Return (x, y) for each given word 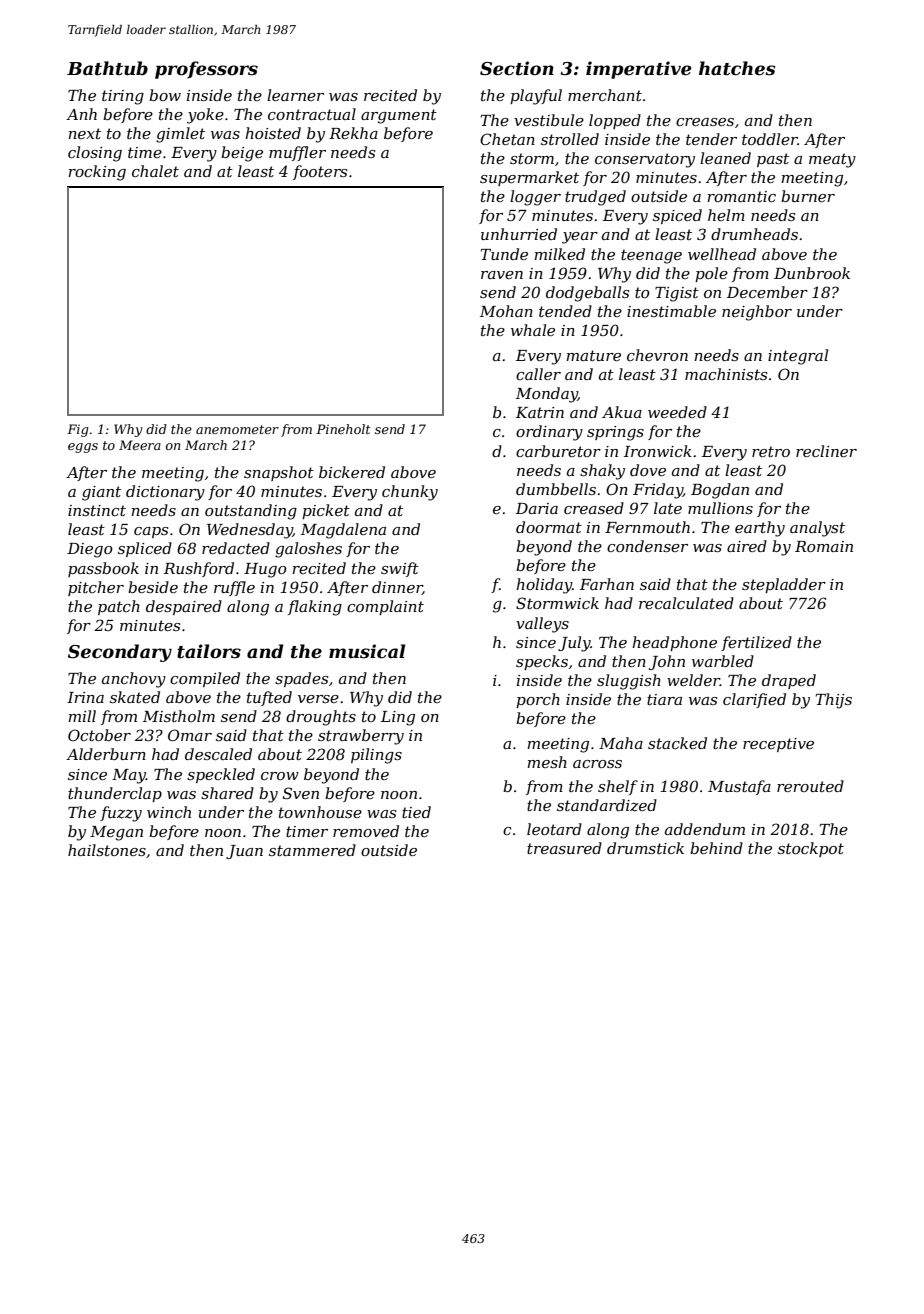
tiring (123, 97)
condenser (647, 546)
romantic (741, 196)
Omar (190, 735)
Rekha (353, 133)
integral (798, 357)
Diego (90, 550)
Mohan (506, 311)
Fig (78, 430)
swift (400, 569)
